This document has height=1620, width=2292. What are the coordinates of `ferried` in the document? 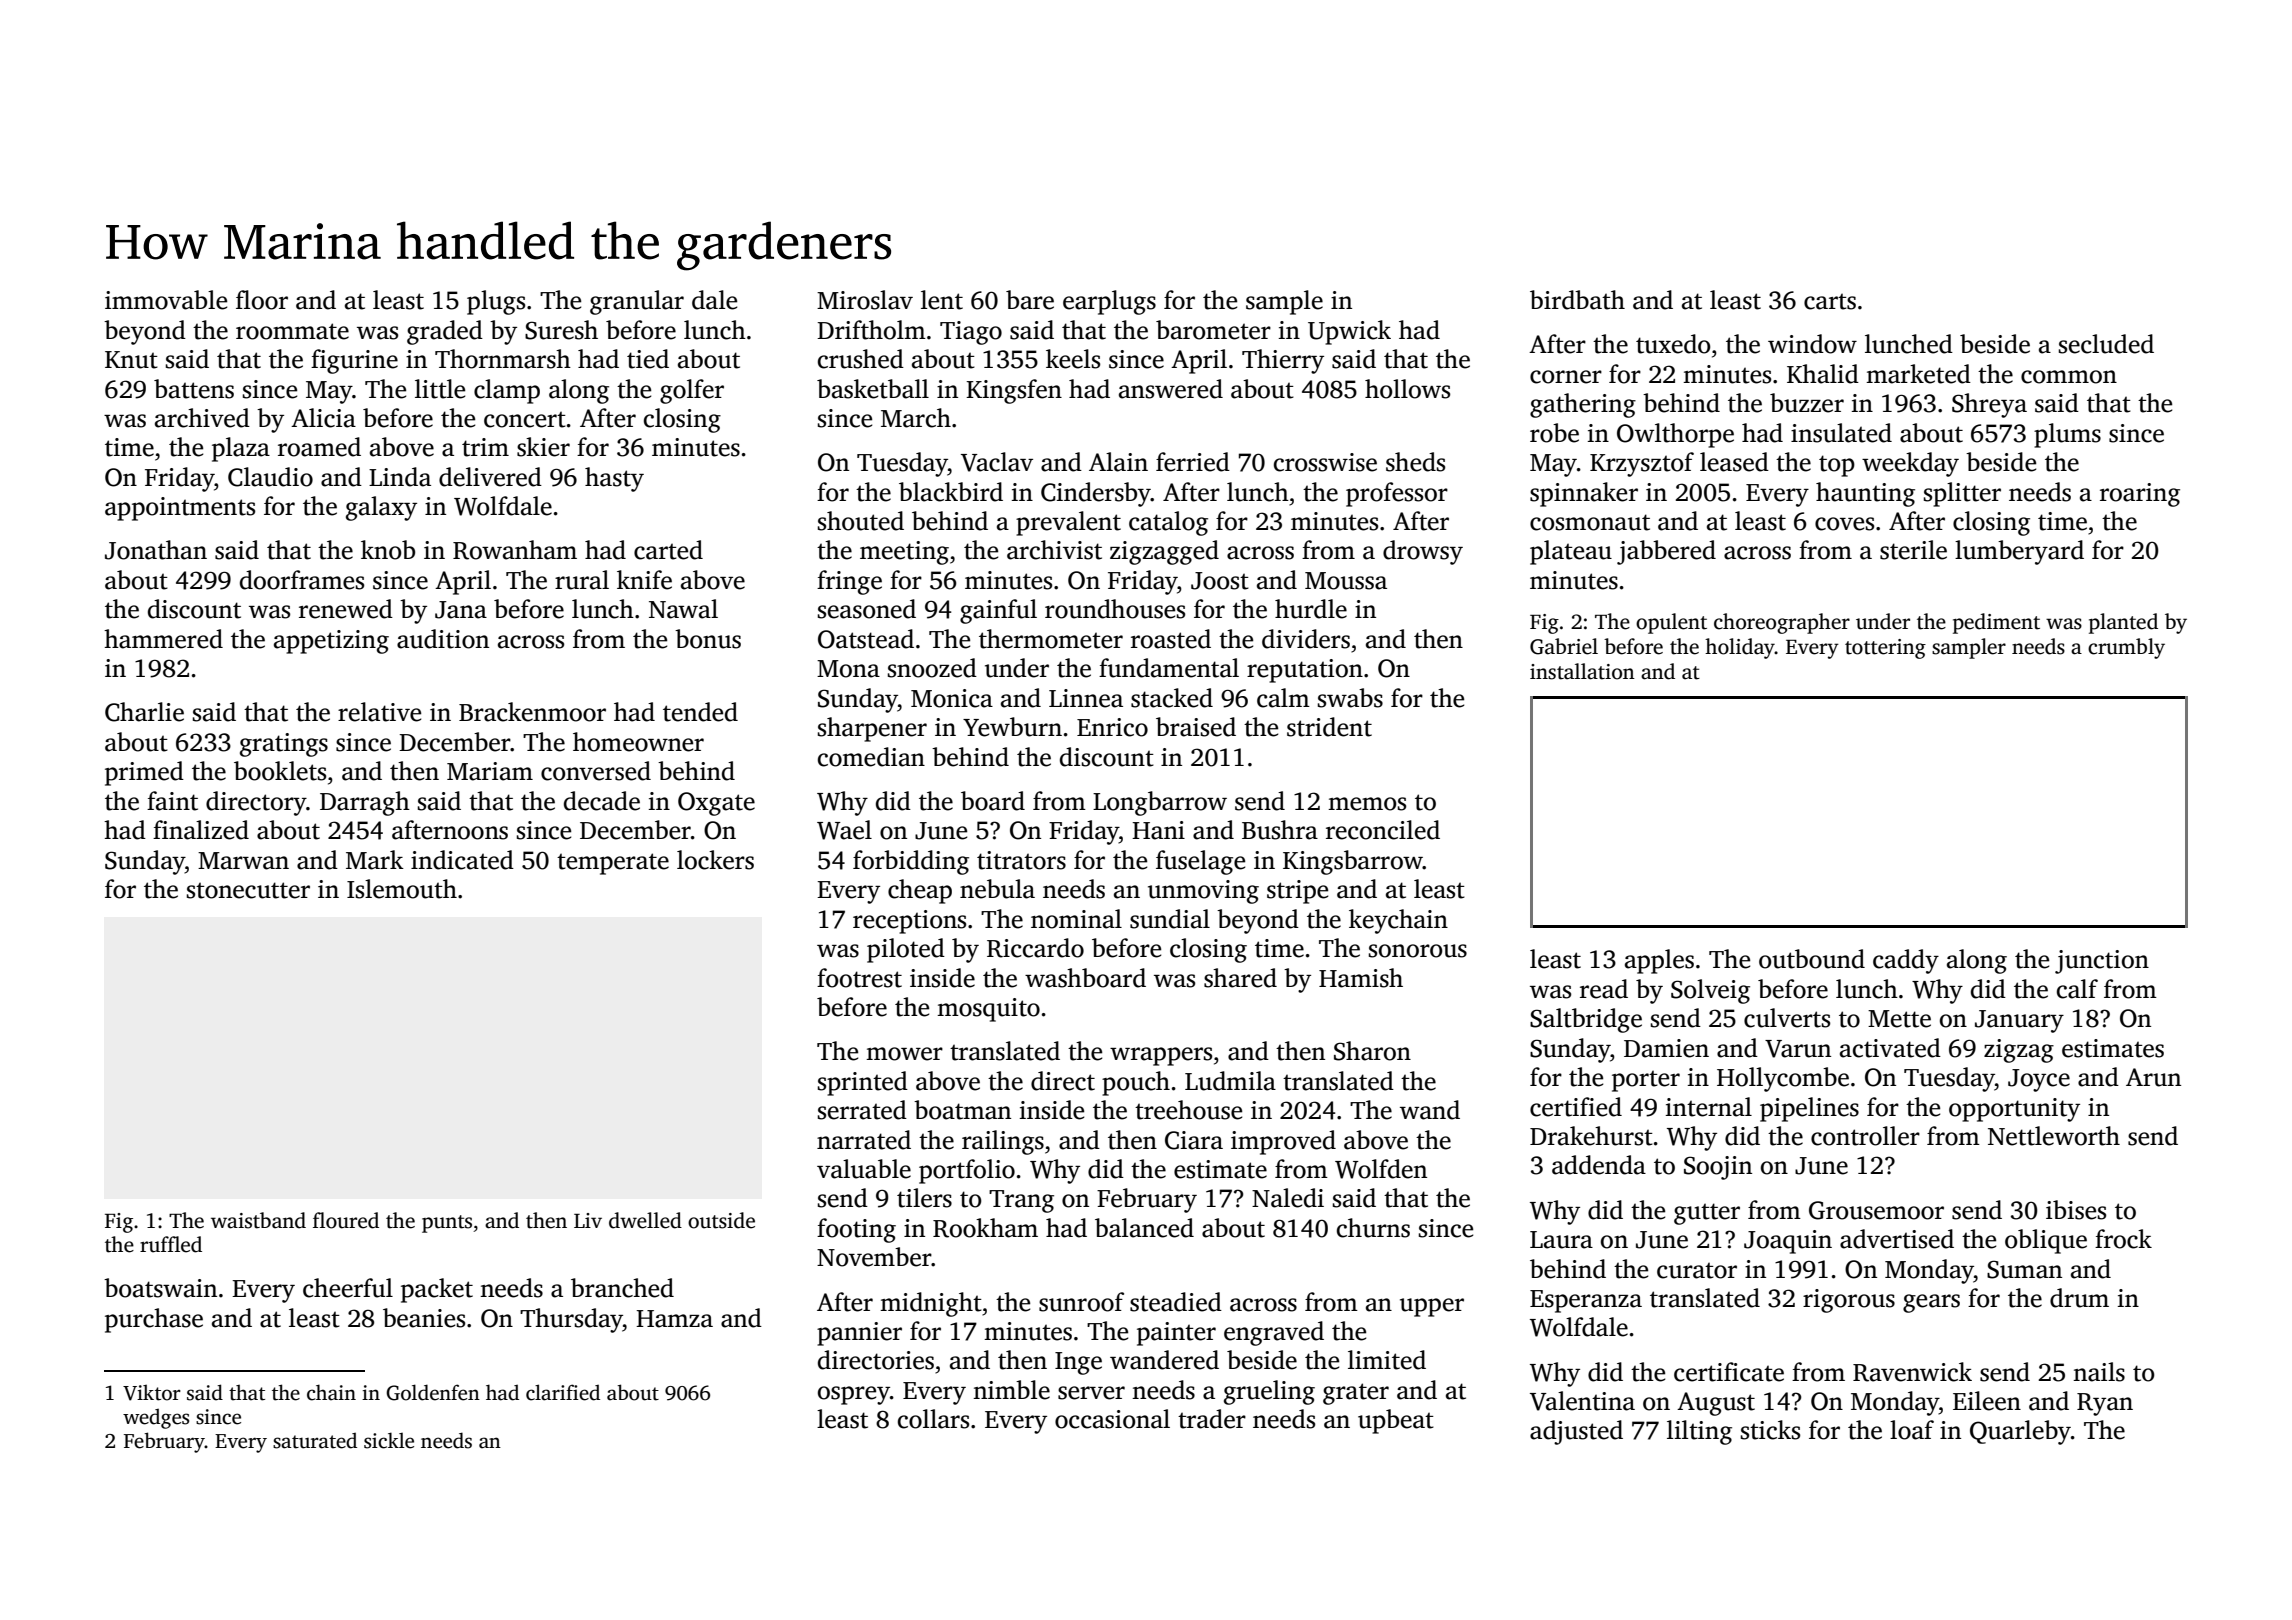 It's located at (1193, 462).
